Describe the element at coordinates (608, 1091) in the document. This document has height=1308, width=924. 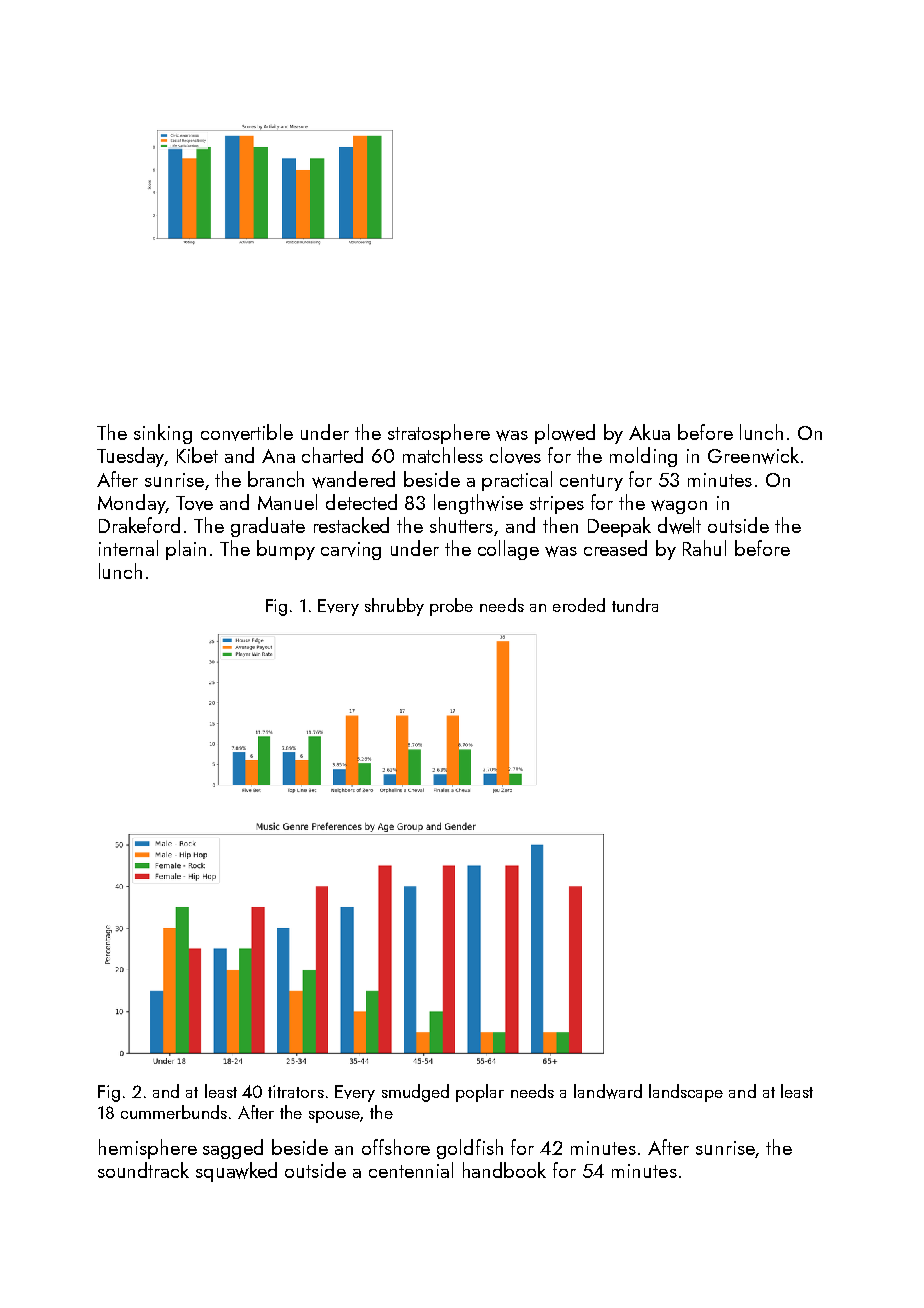
I see `landward` at that location.
